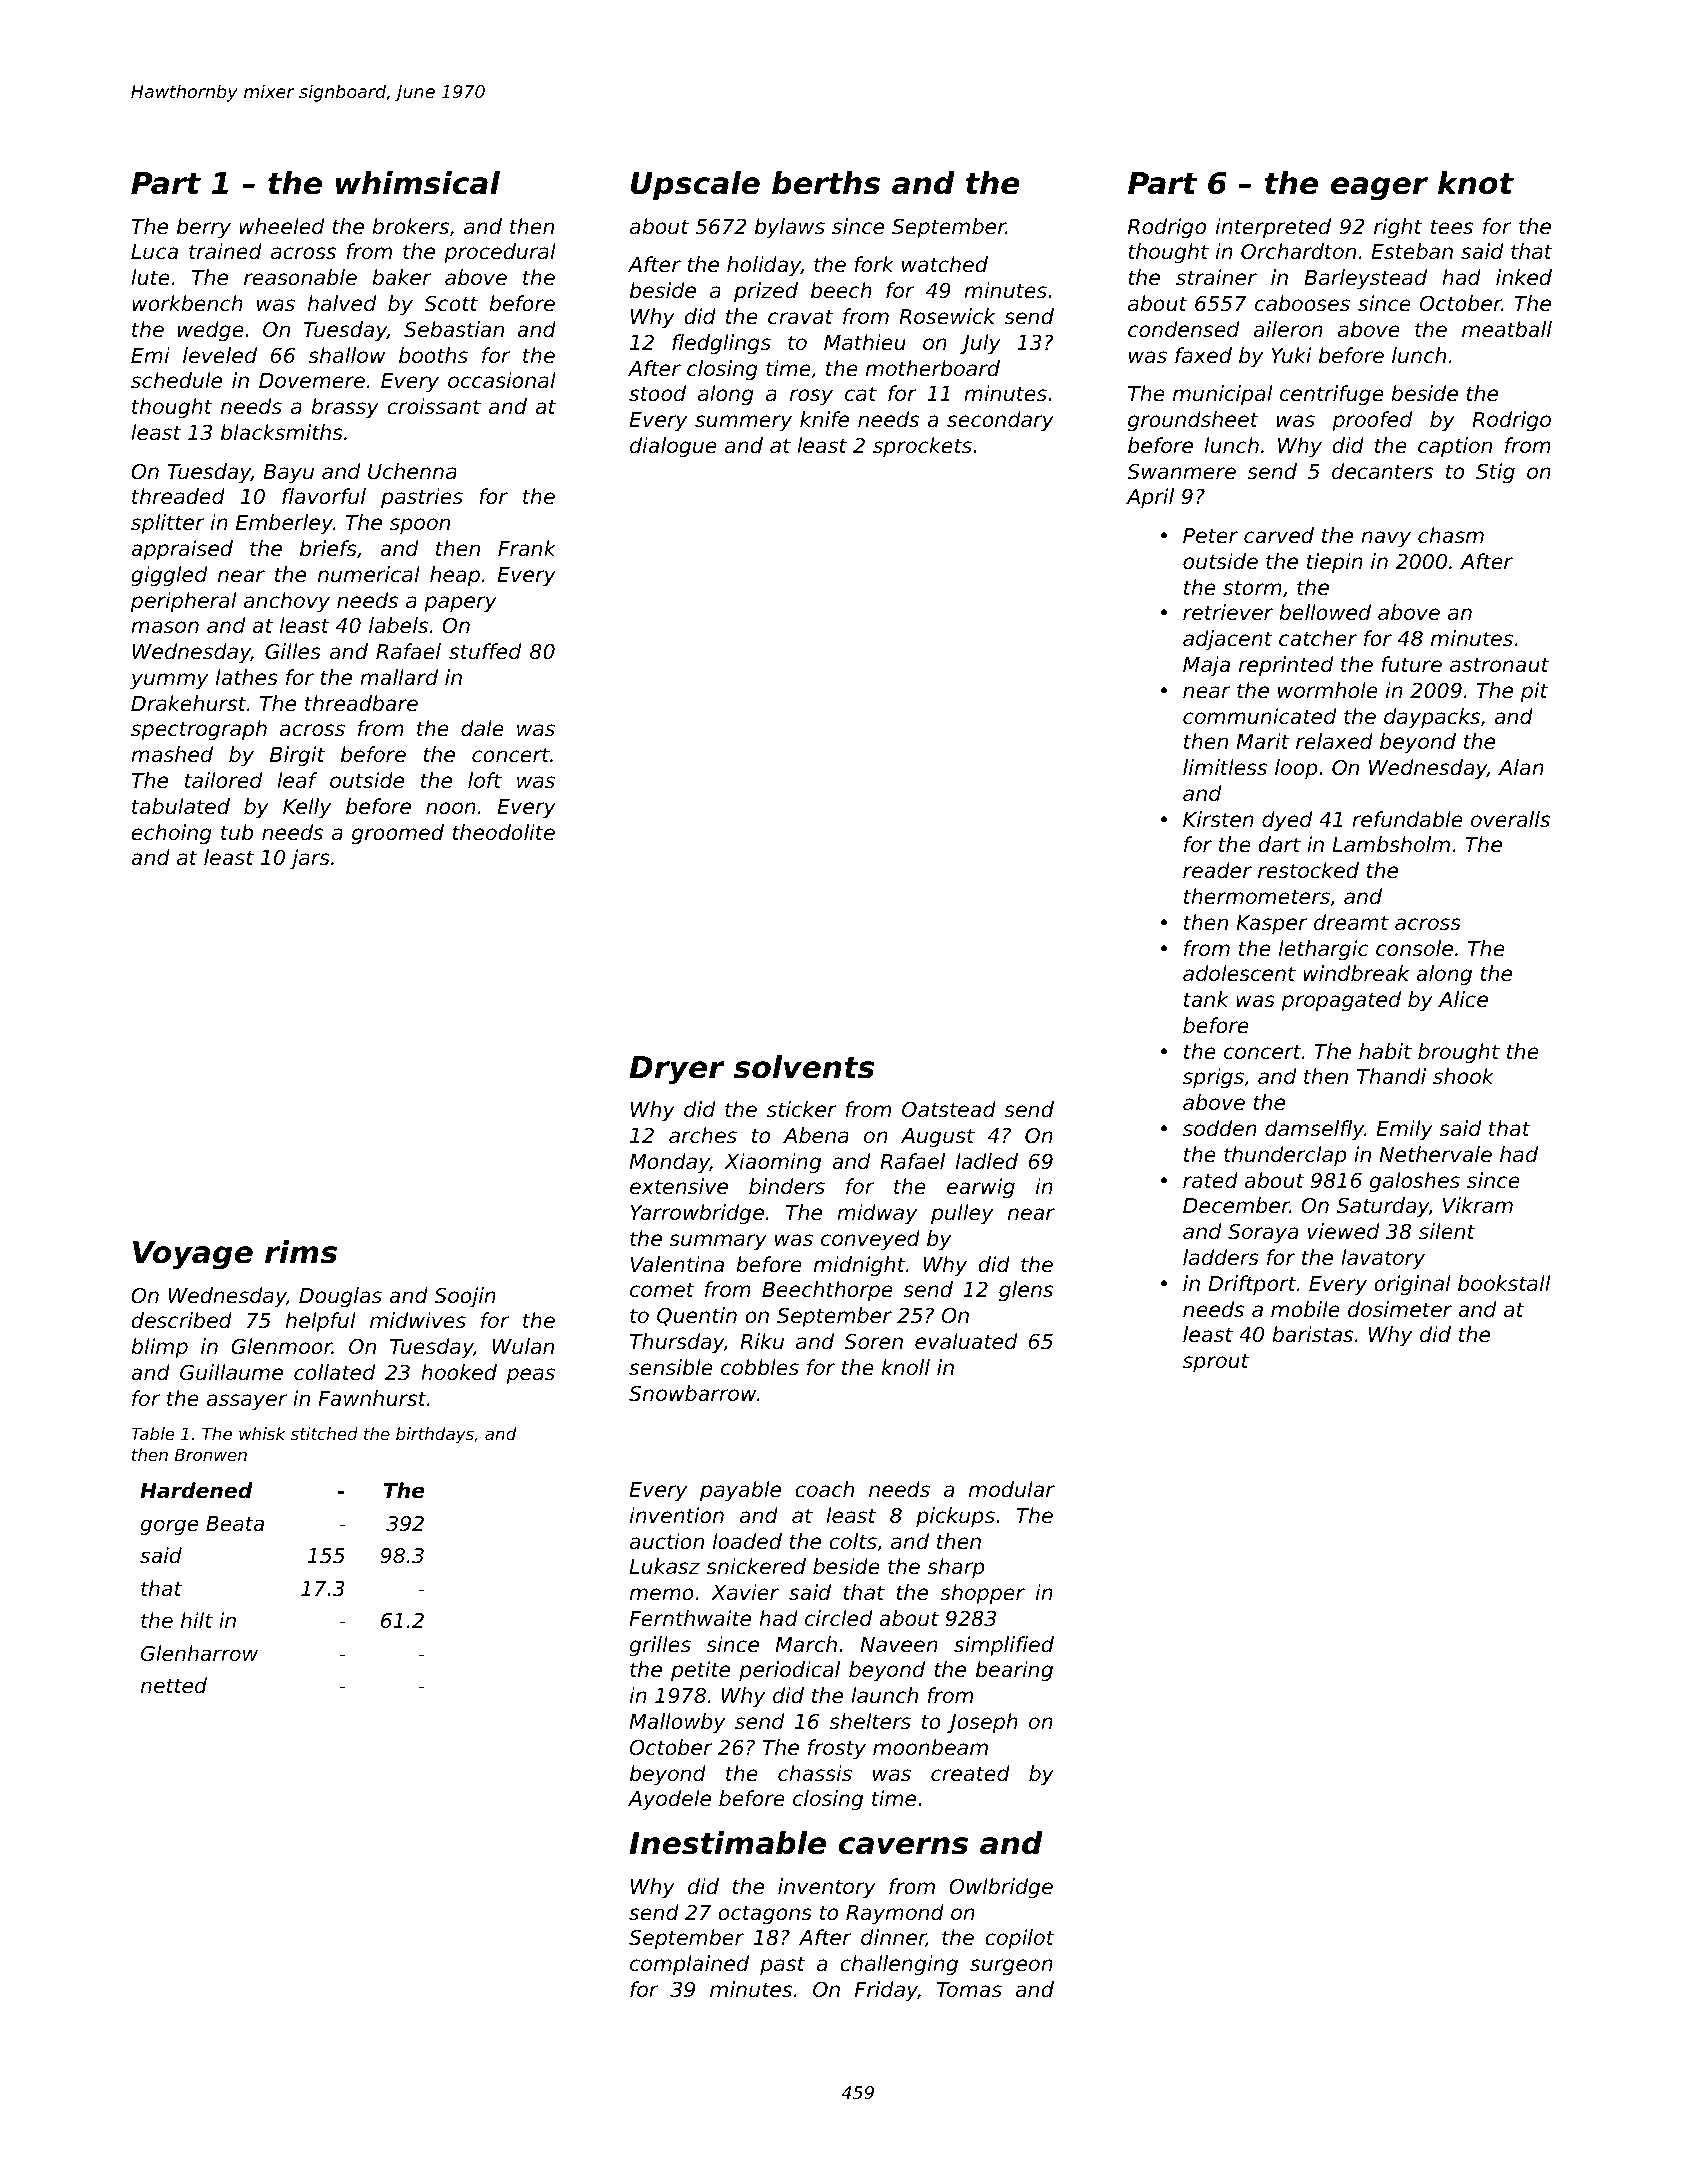  Describe the element at coordinates (1272, 925) in the screenshot. I see `Kasper` at that location.
